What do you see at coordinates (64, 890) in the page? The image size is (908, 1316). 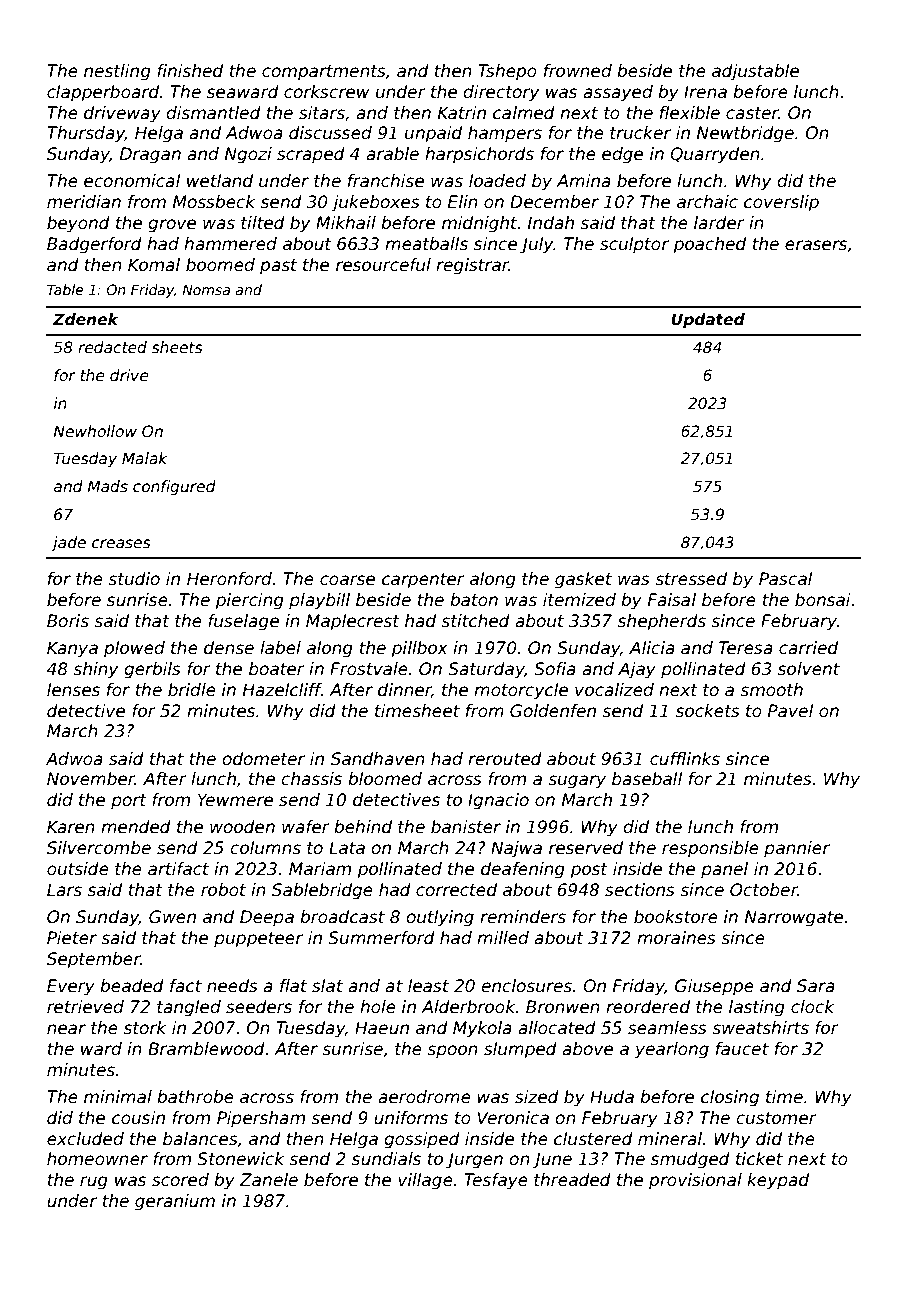 I see `Lars` at bounding box center [64, 890].
